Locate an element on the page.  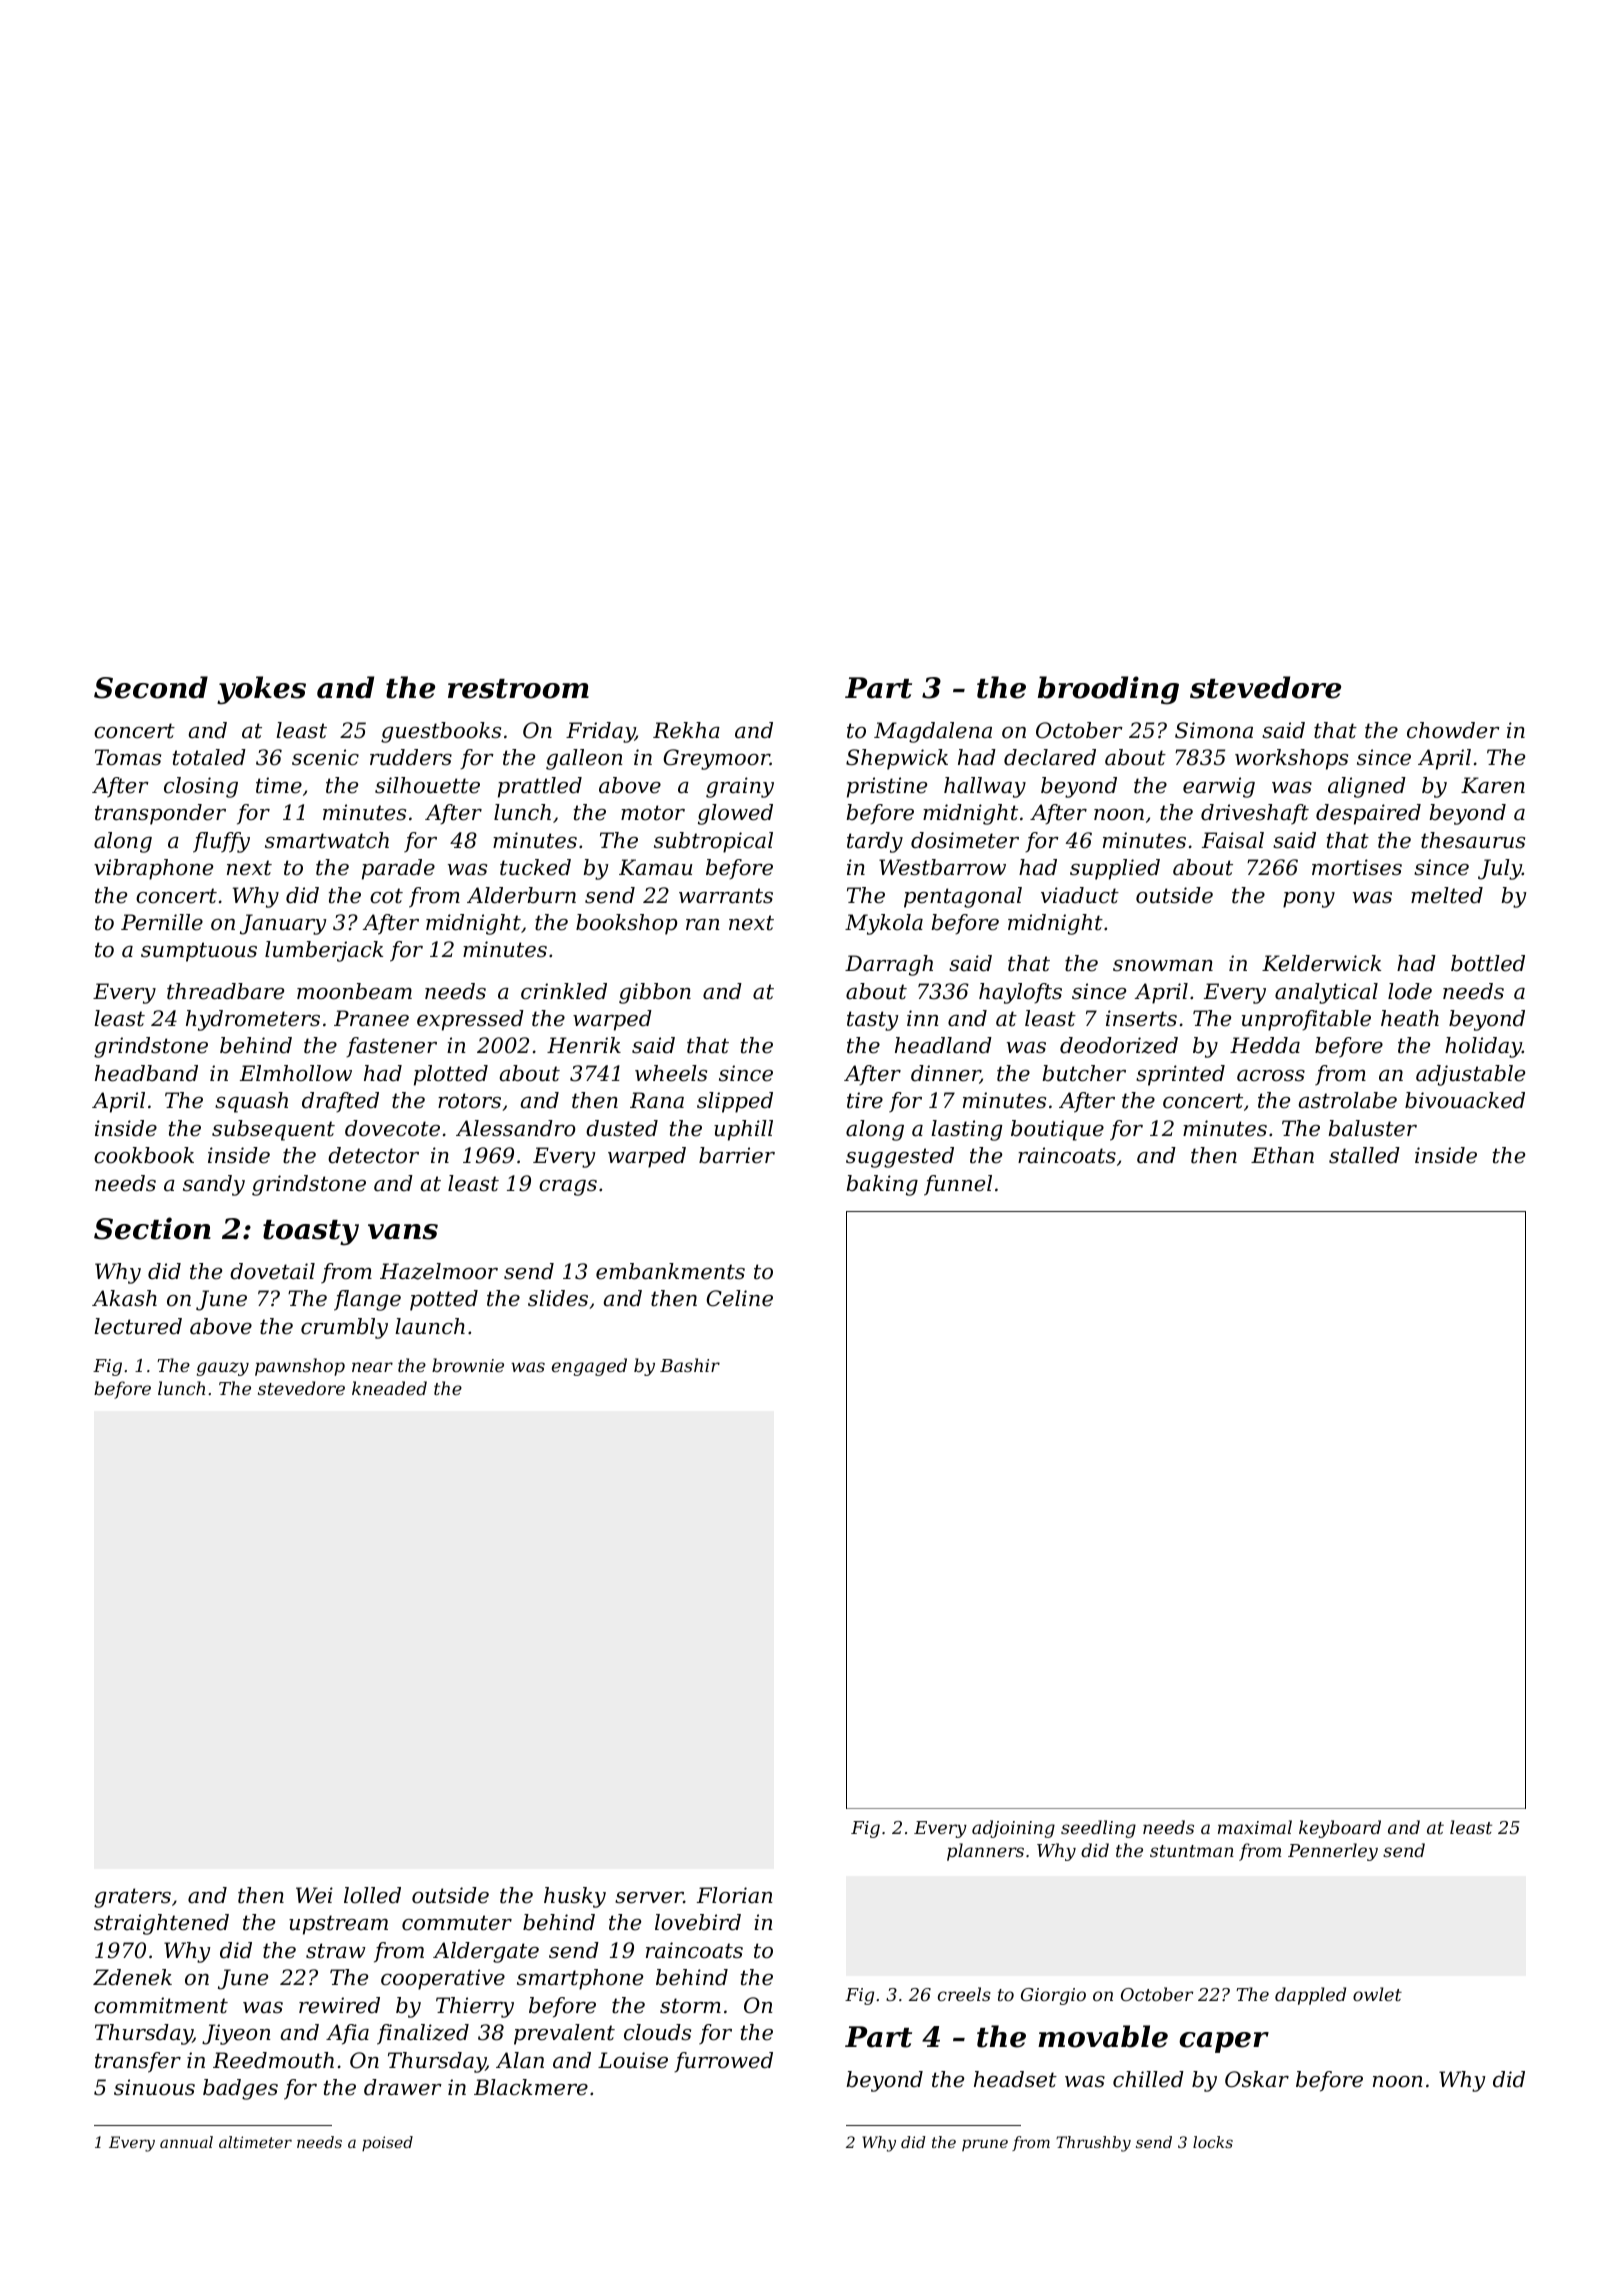
gauzy is located at coordinates (223, 1369).
